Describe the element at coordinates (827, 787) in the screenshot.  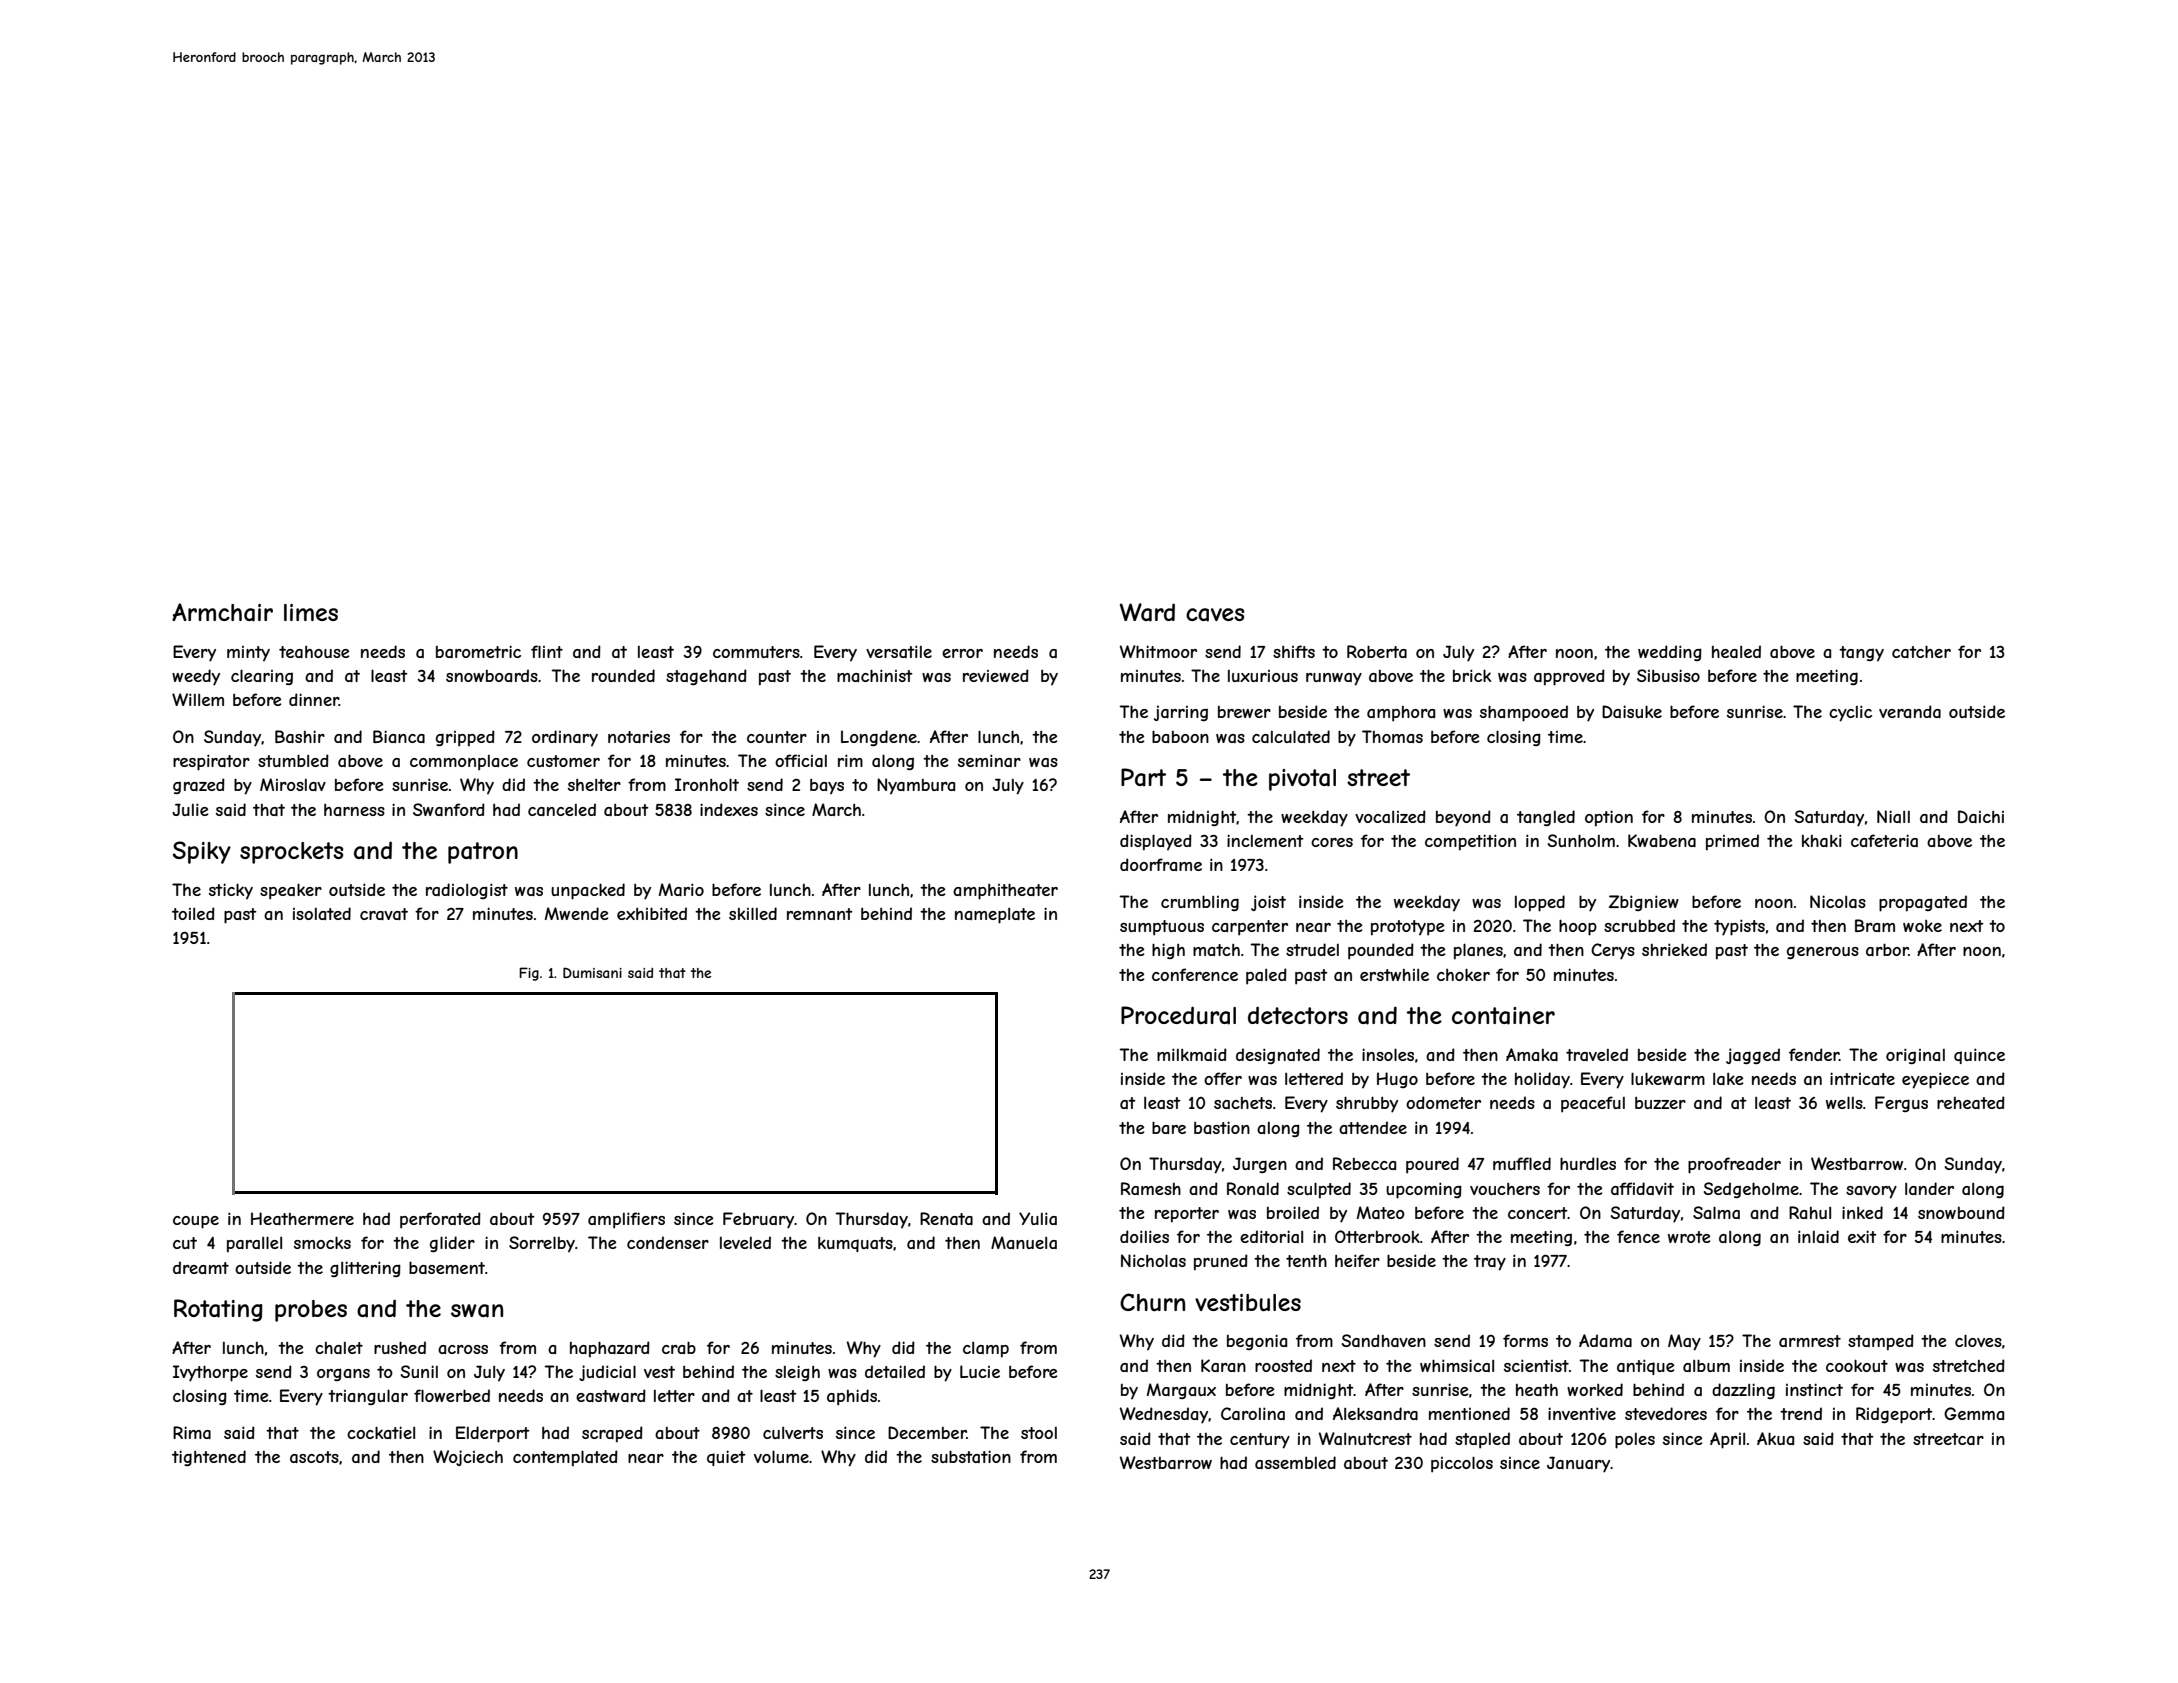
I see `bays` at that location.
